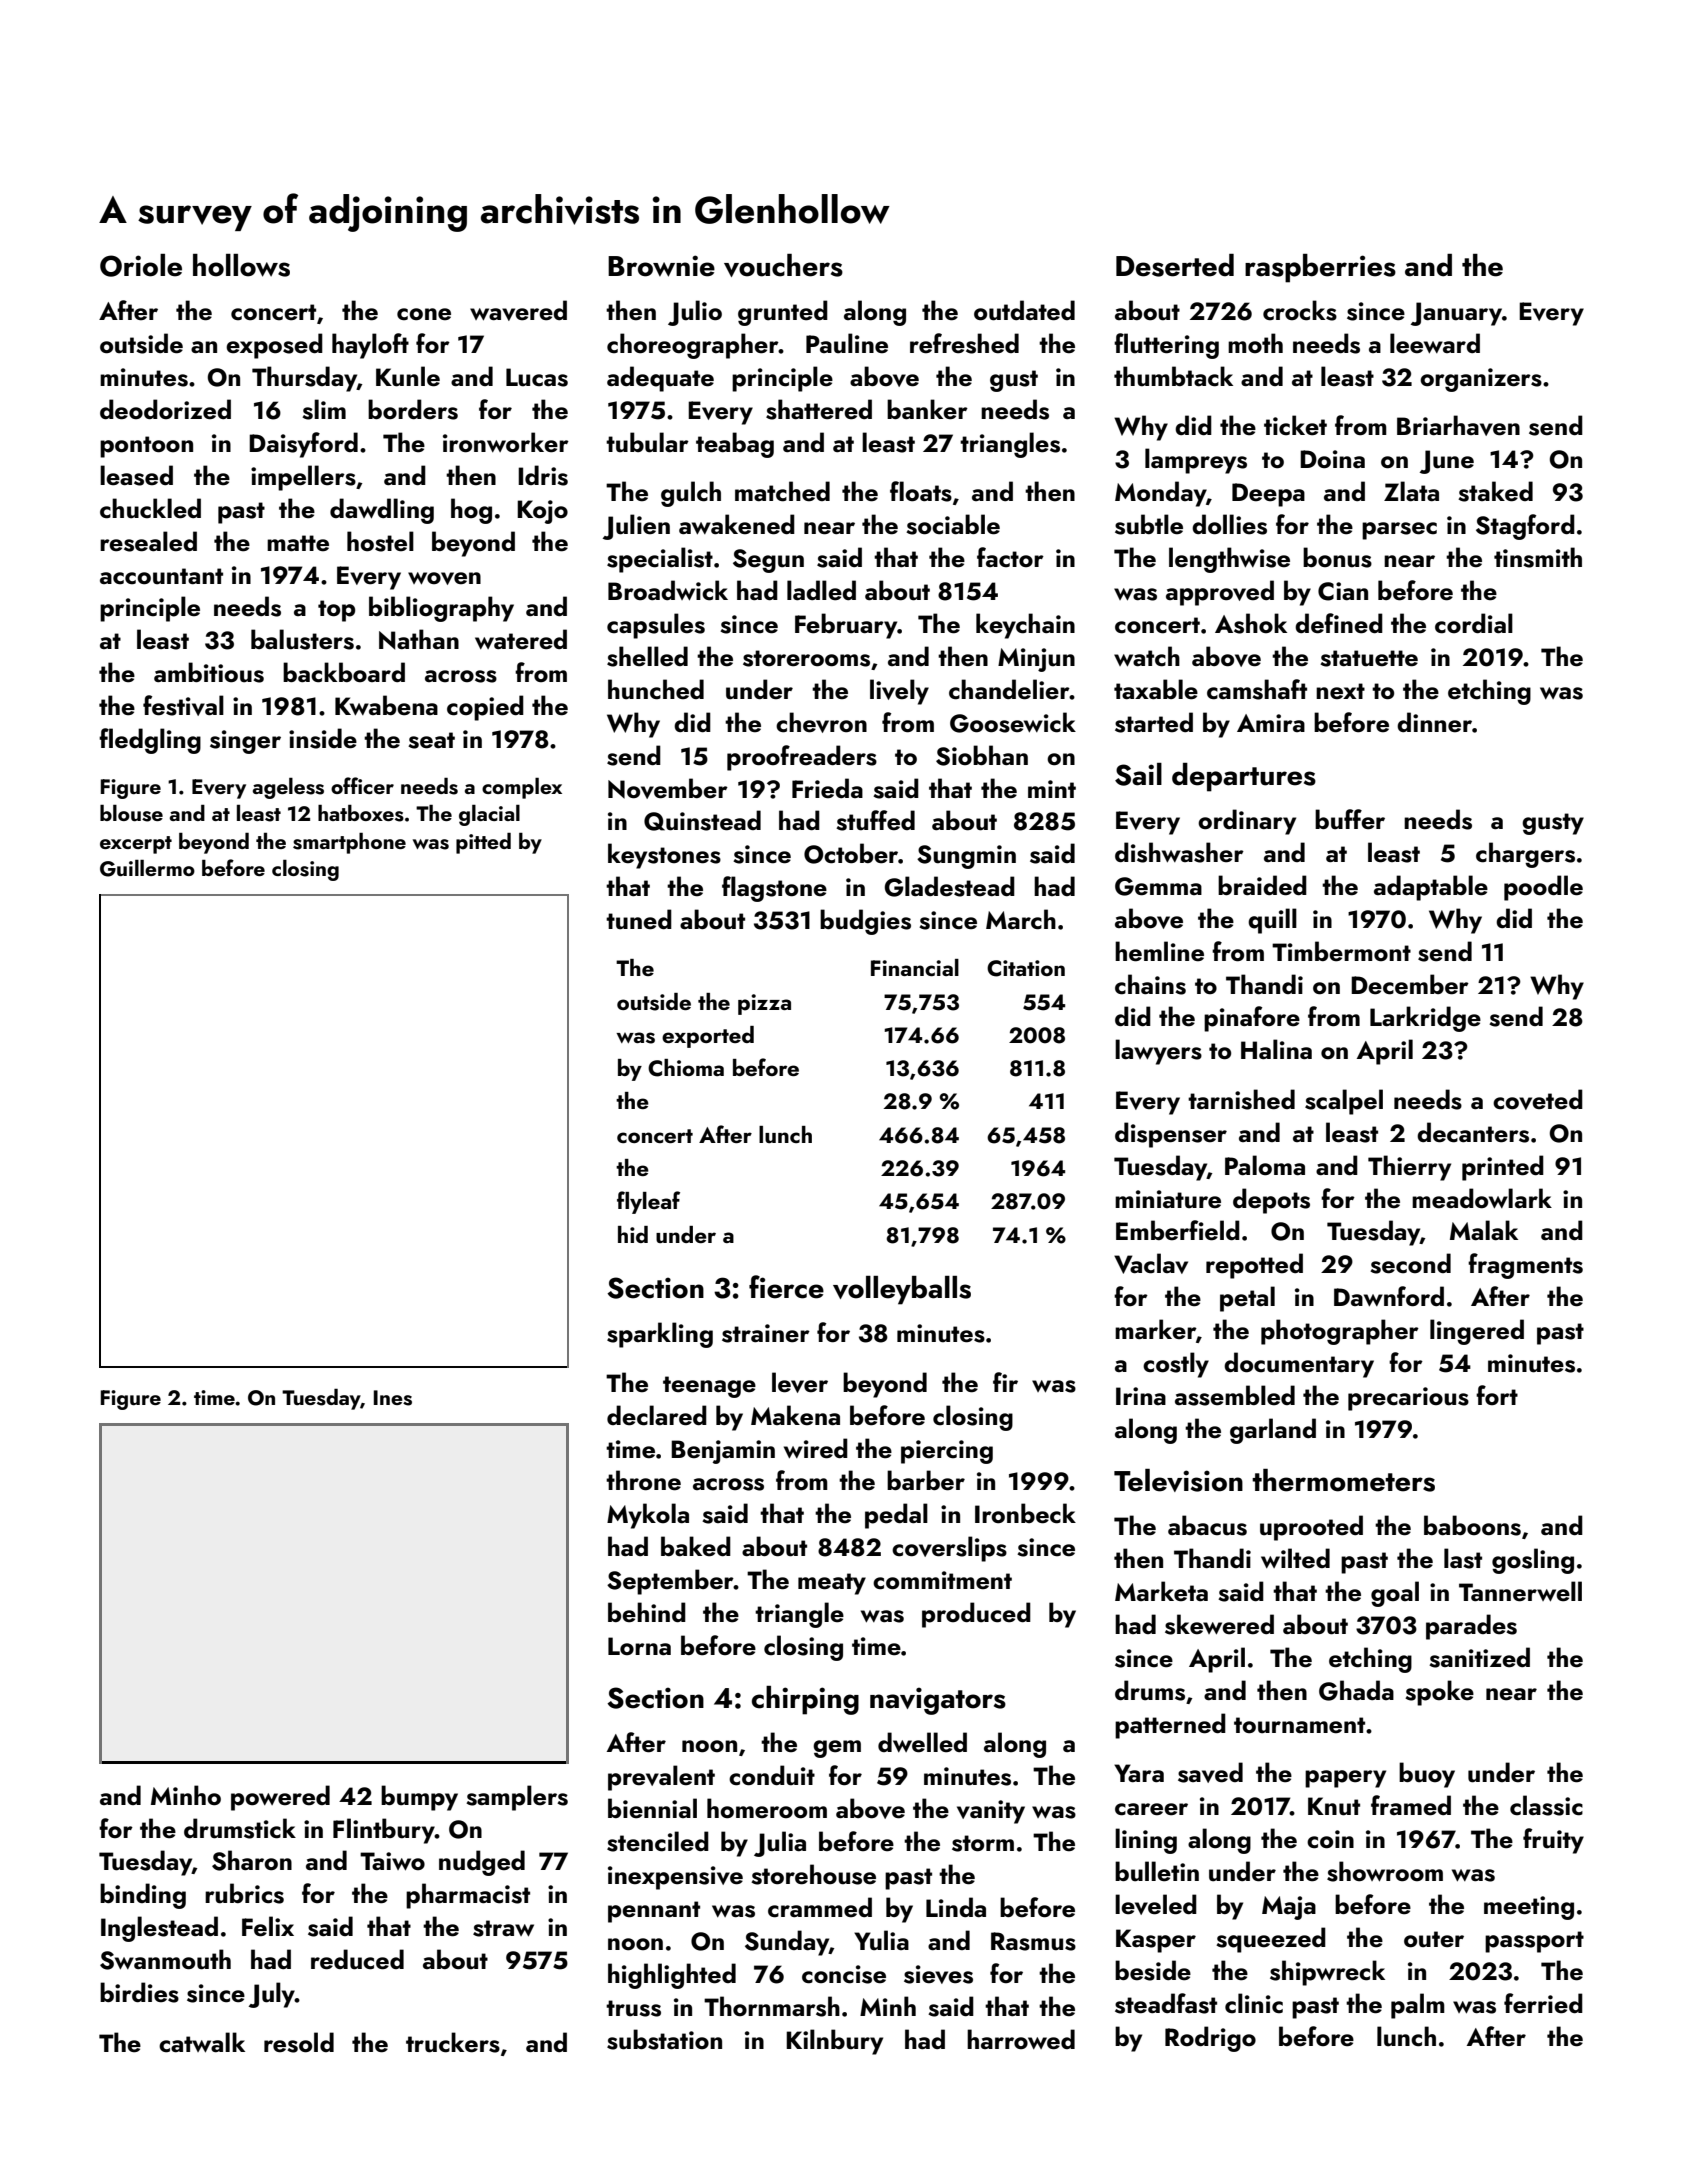 The image size is (1683, 2178). What do you see at coordinates (709, 1387) in the screenshot?
I see `teenage` at bounding box center [709, 1387].
